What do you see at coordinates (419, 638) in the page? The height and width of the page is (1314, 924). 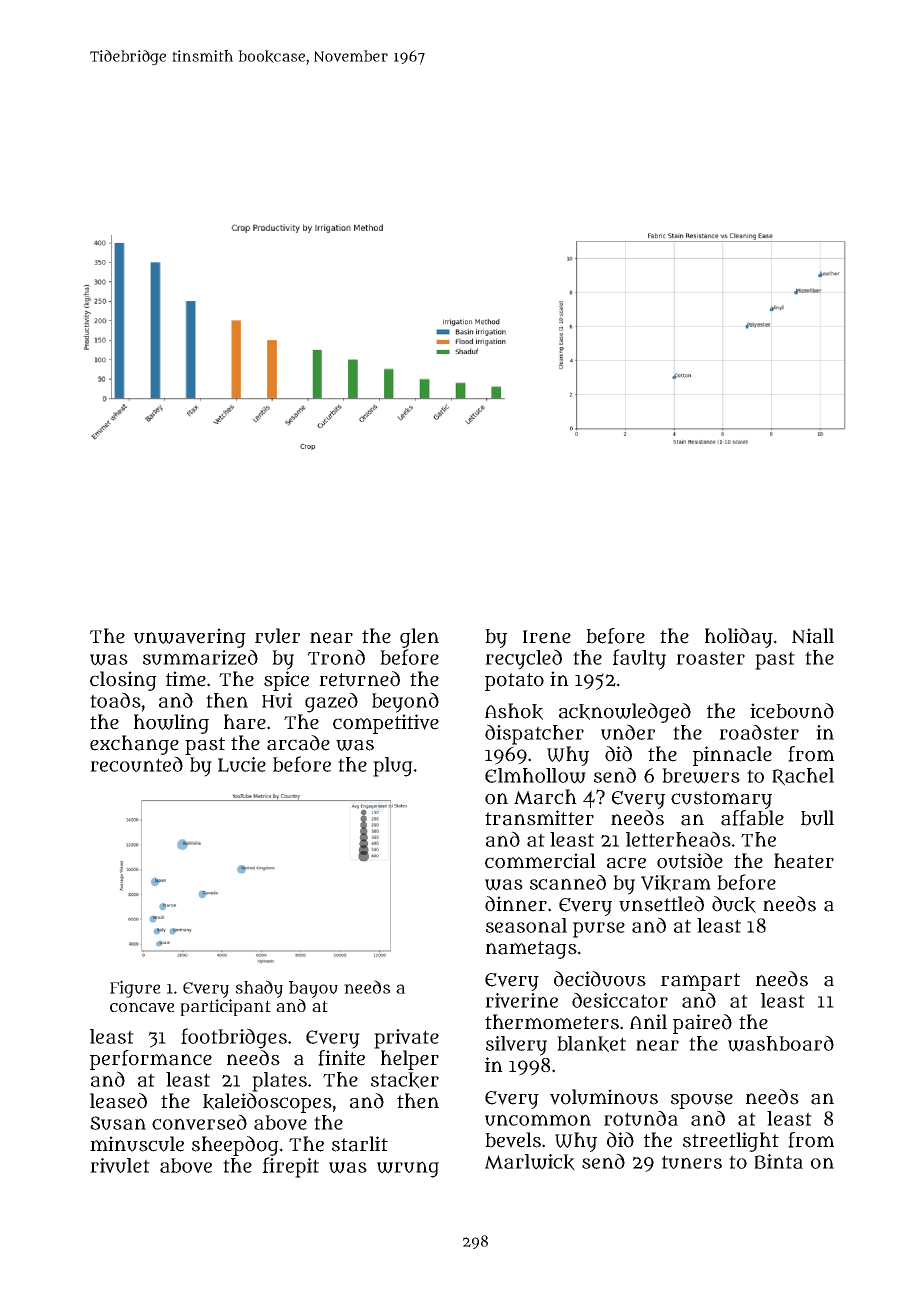 I see `glen` at bounding box center [419, 638].
